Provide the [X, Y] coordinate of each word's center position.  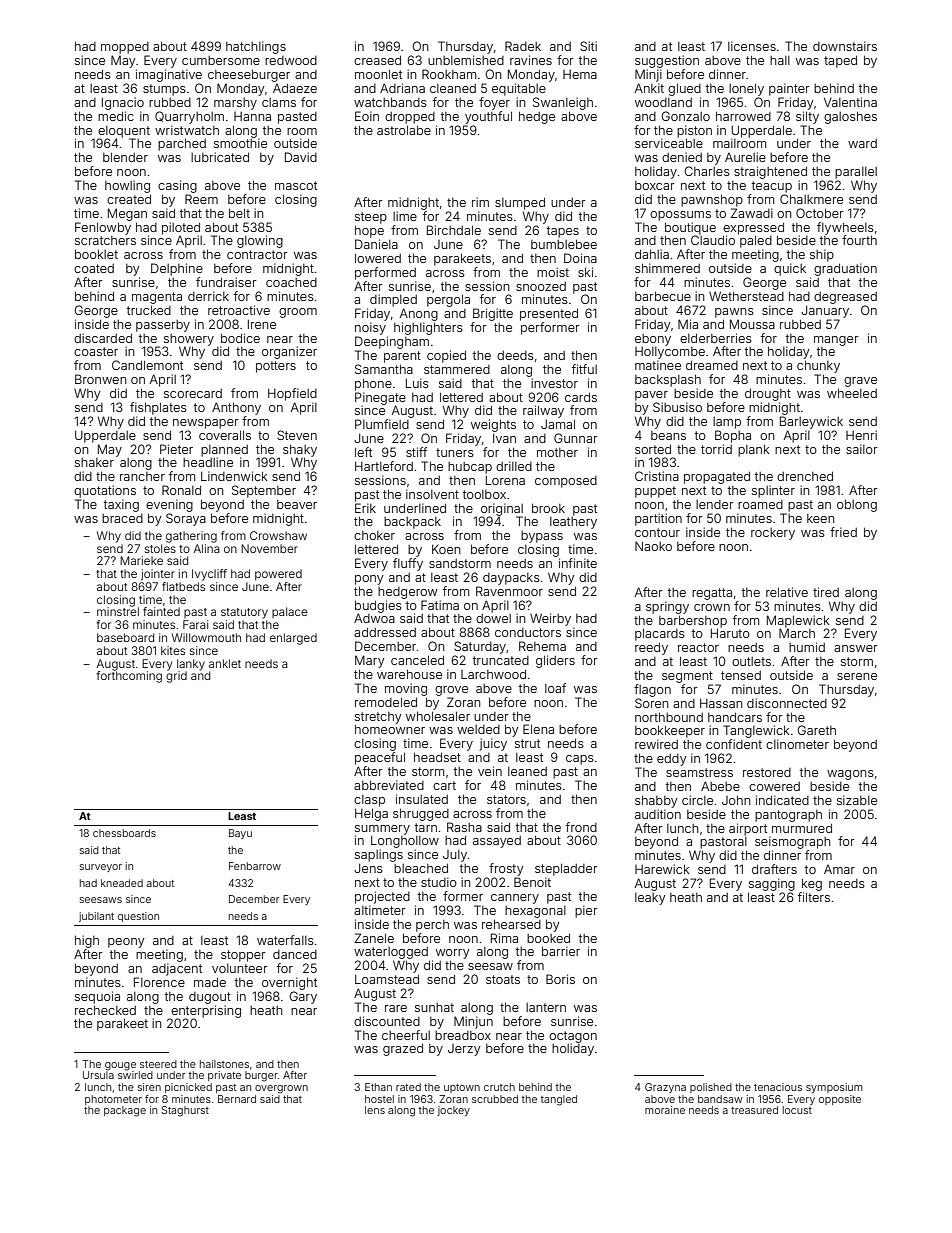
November [269, 548]
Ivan [504, 438]
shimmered [667, 268]
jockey [453, 1111]
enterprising [206, 1011]
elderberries [716, 338]
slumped [520, 203]
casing [177, 186]
